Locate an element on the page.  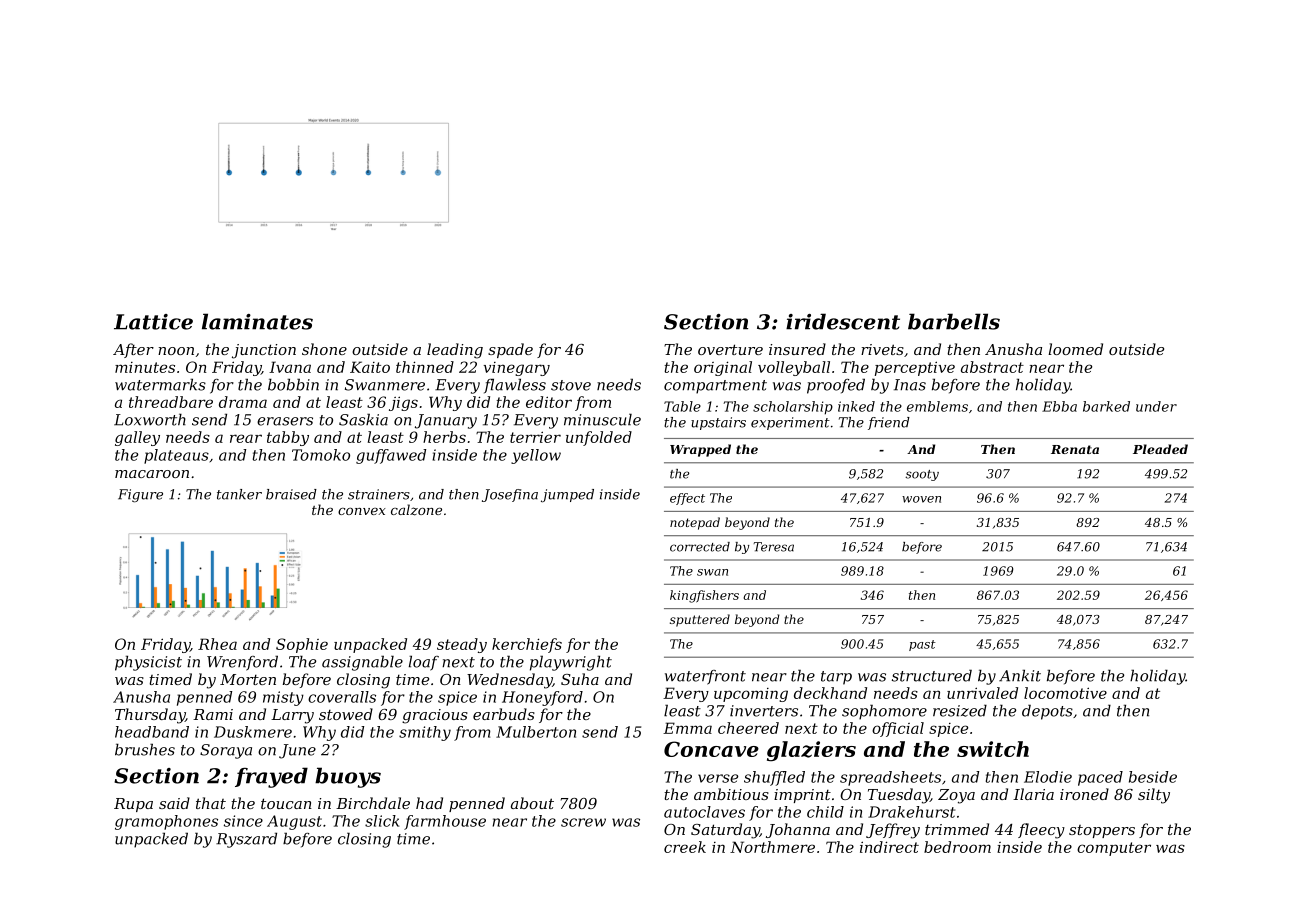
barbells is located at coordinates (954, 321).
